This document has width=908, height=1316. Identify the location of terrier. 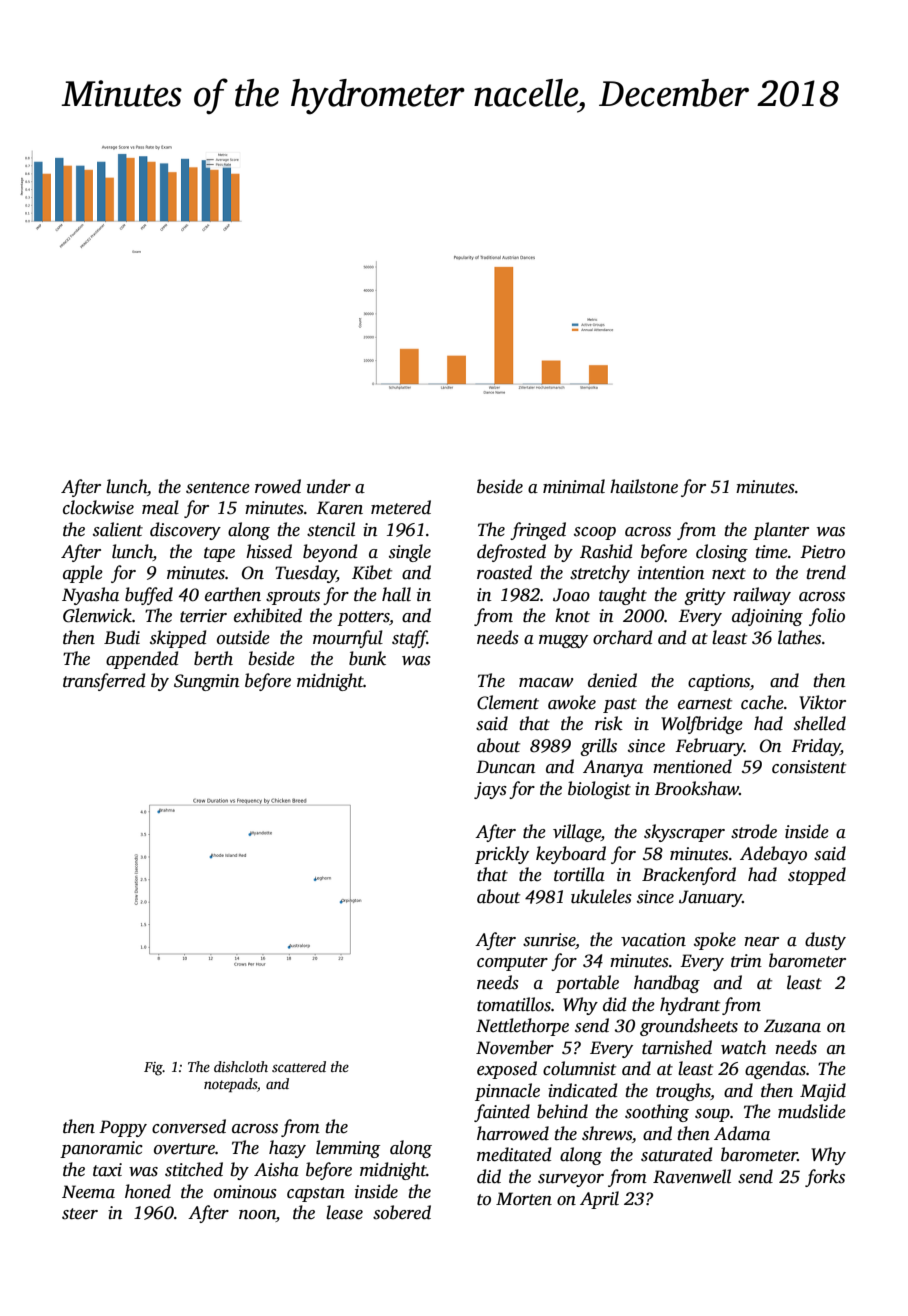
(203, 616).
